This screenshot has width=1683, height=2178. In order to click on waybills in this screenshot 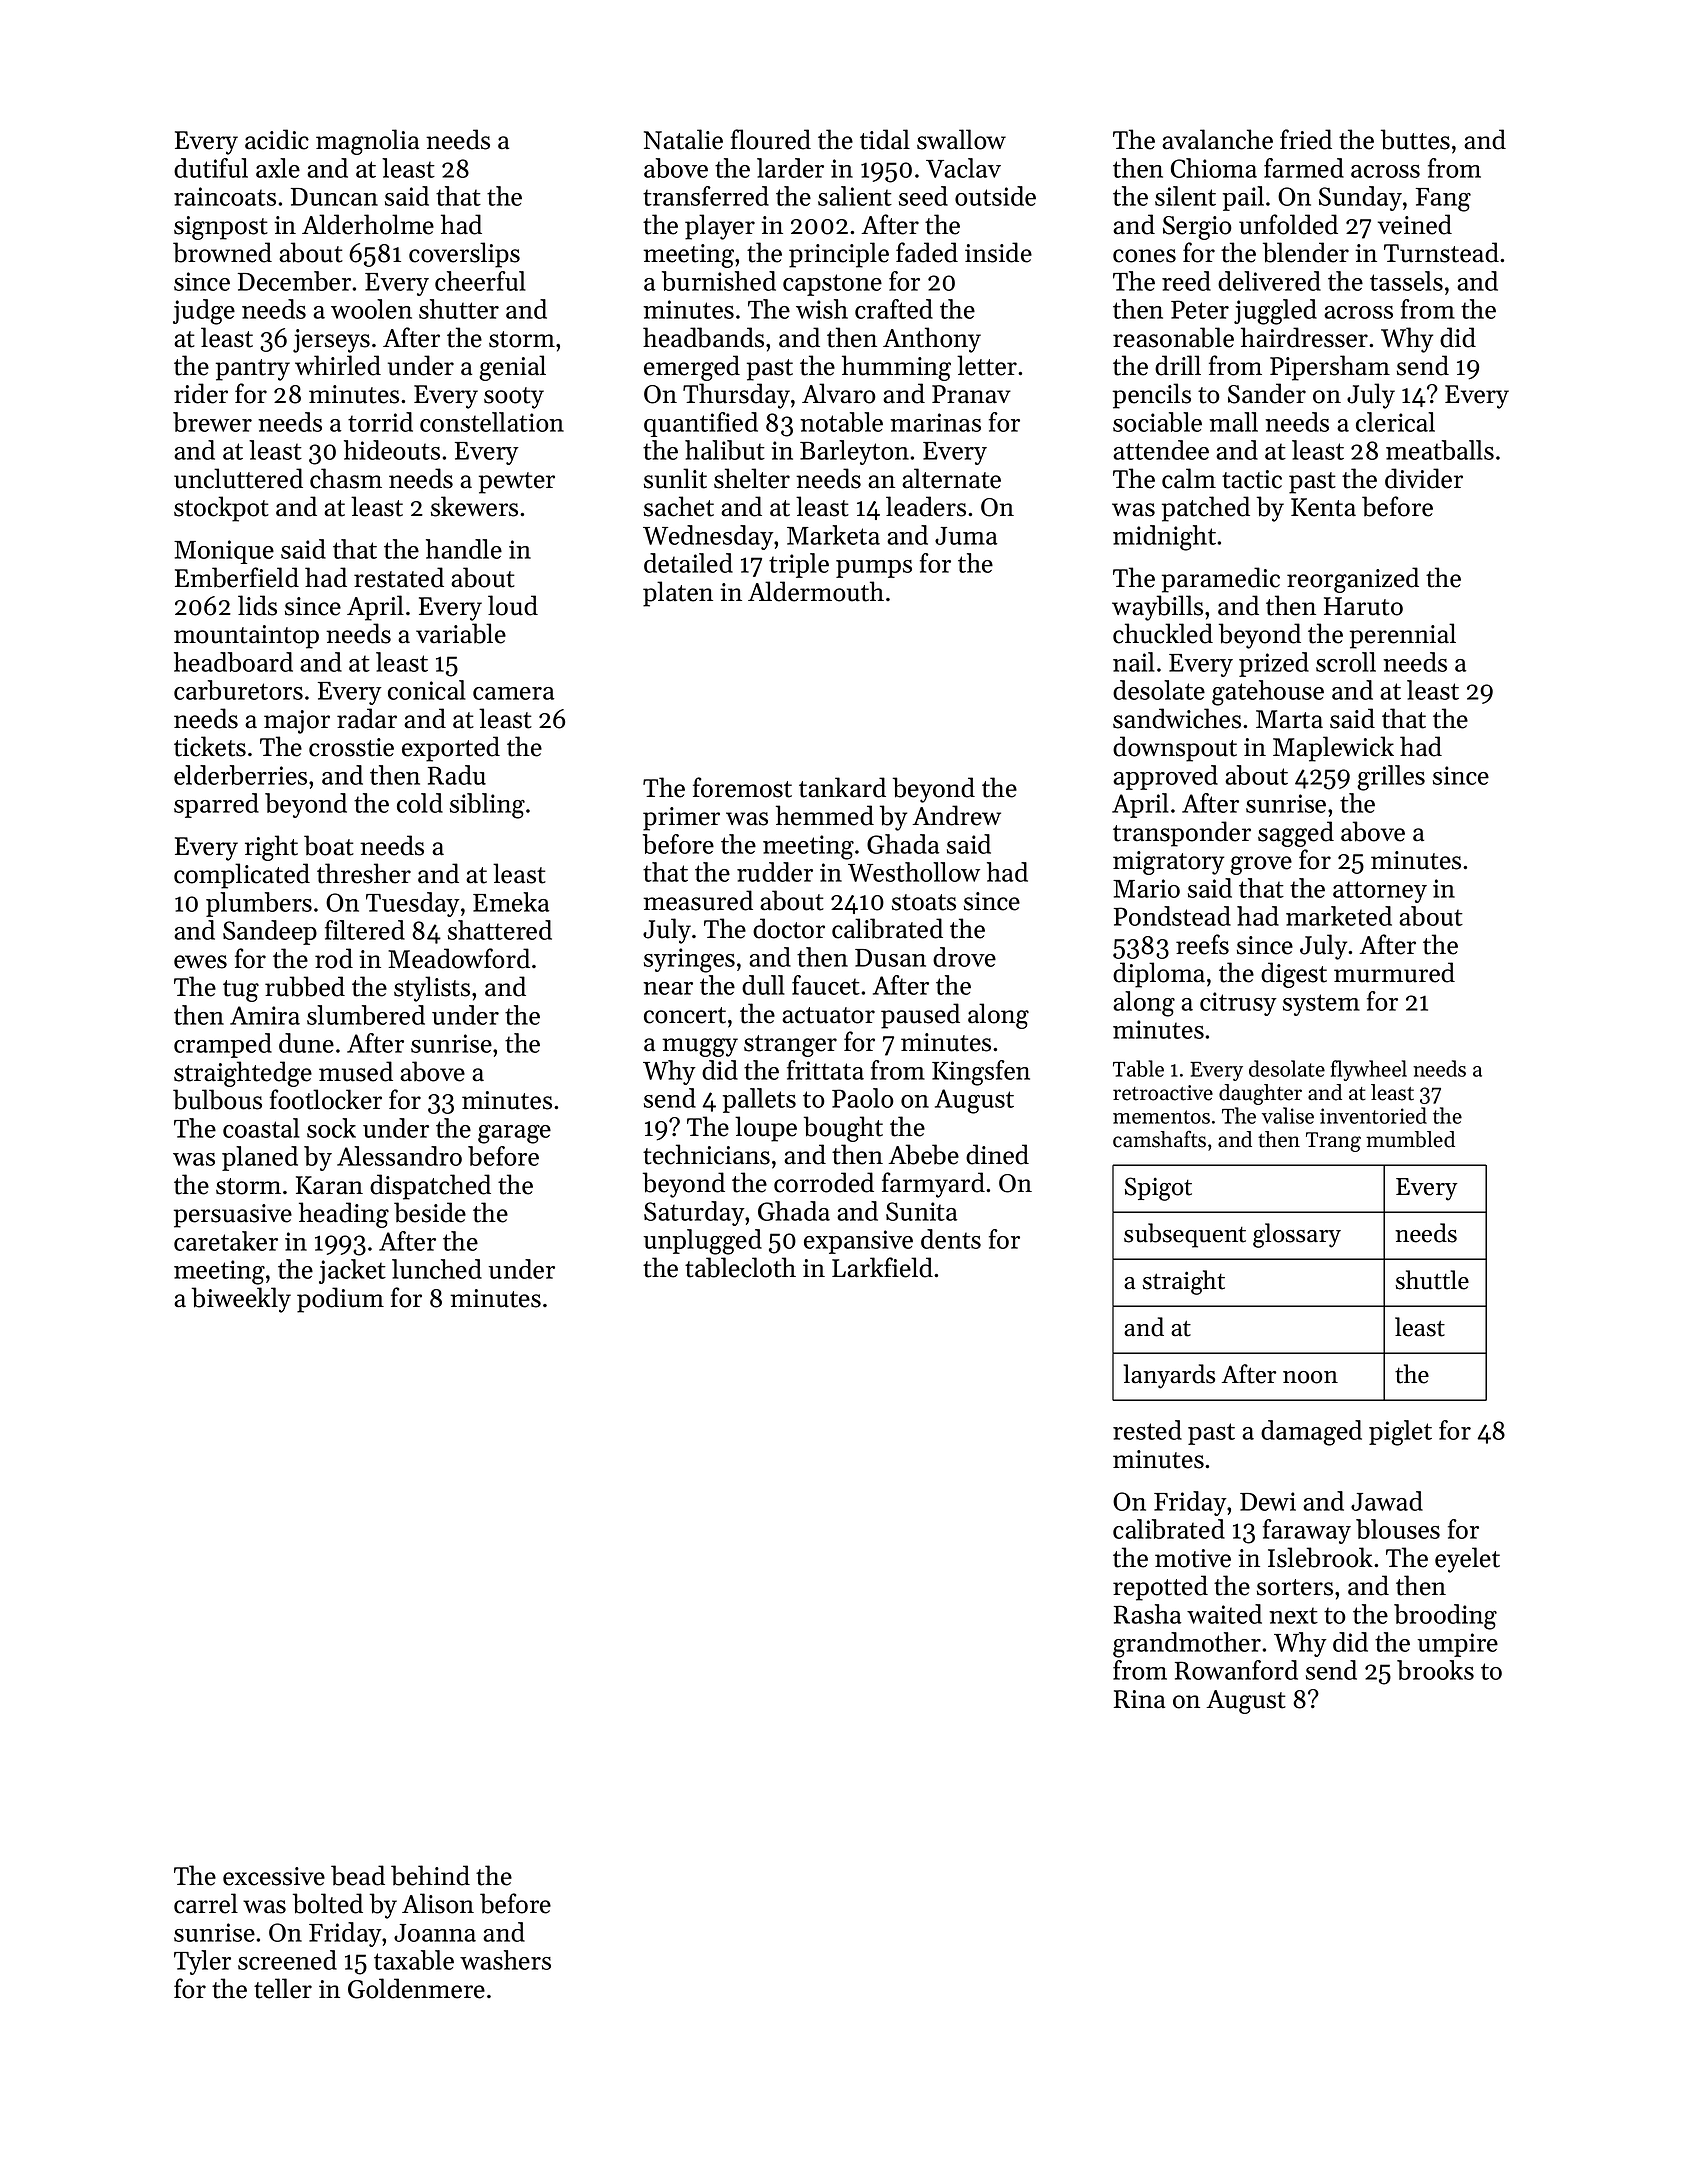, I will do `click(1157, 608)`.
